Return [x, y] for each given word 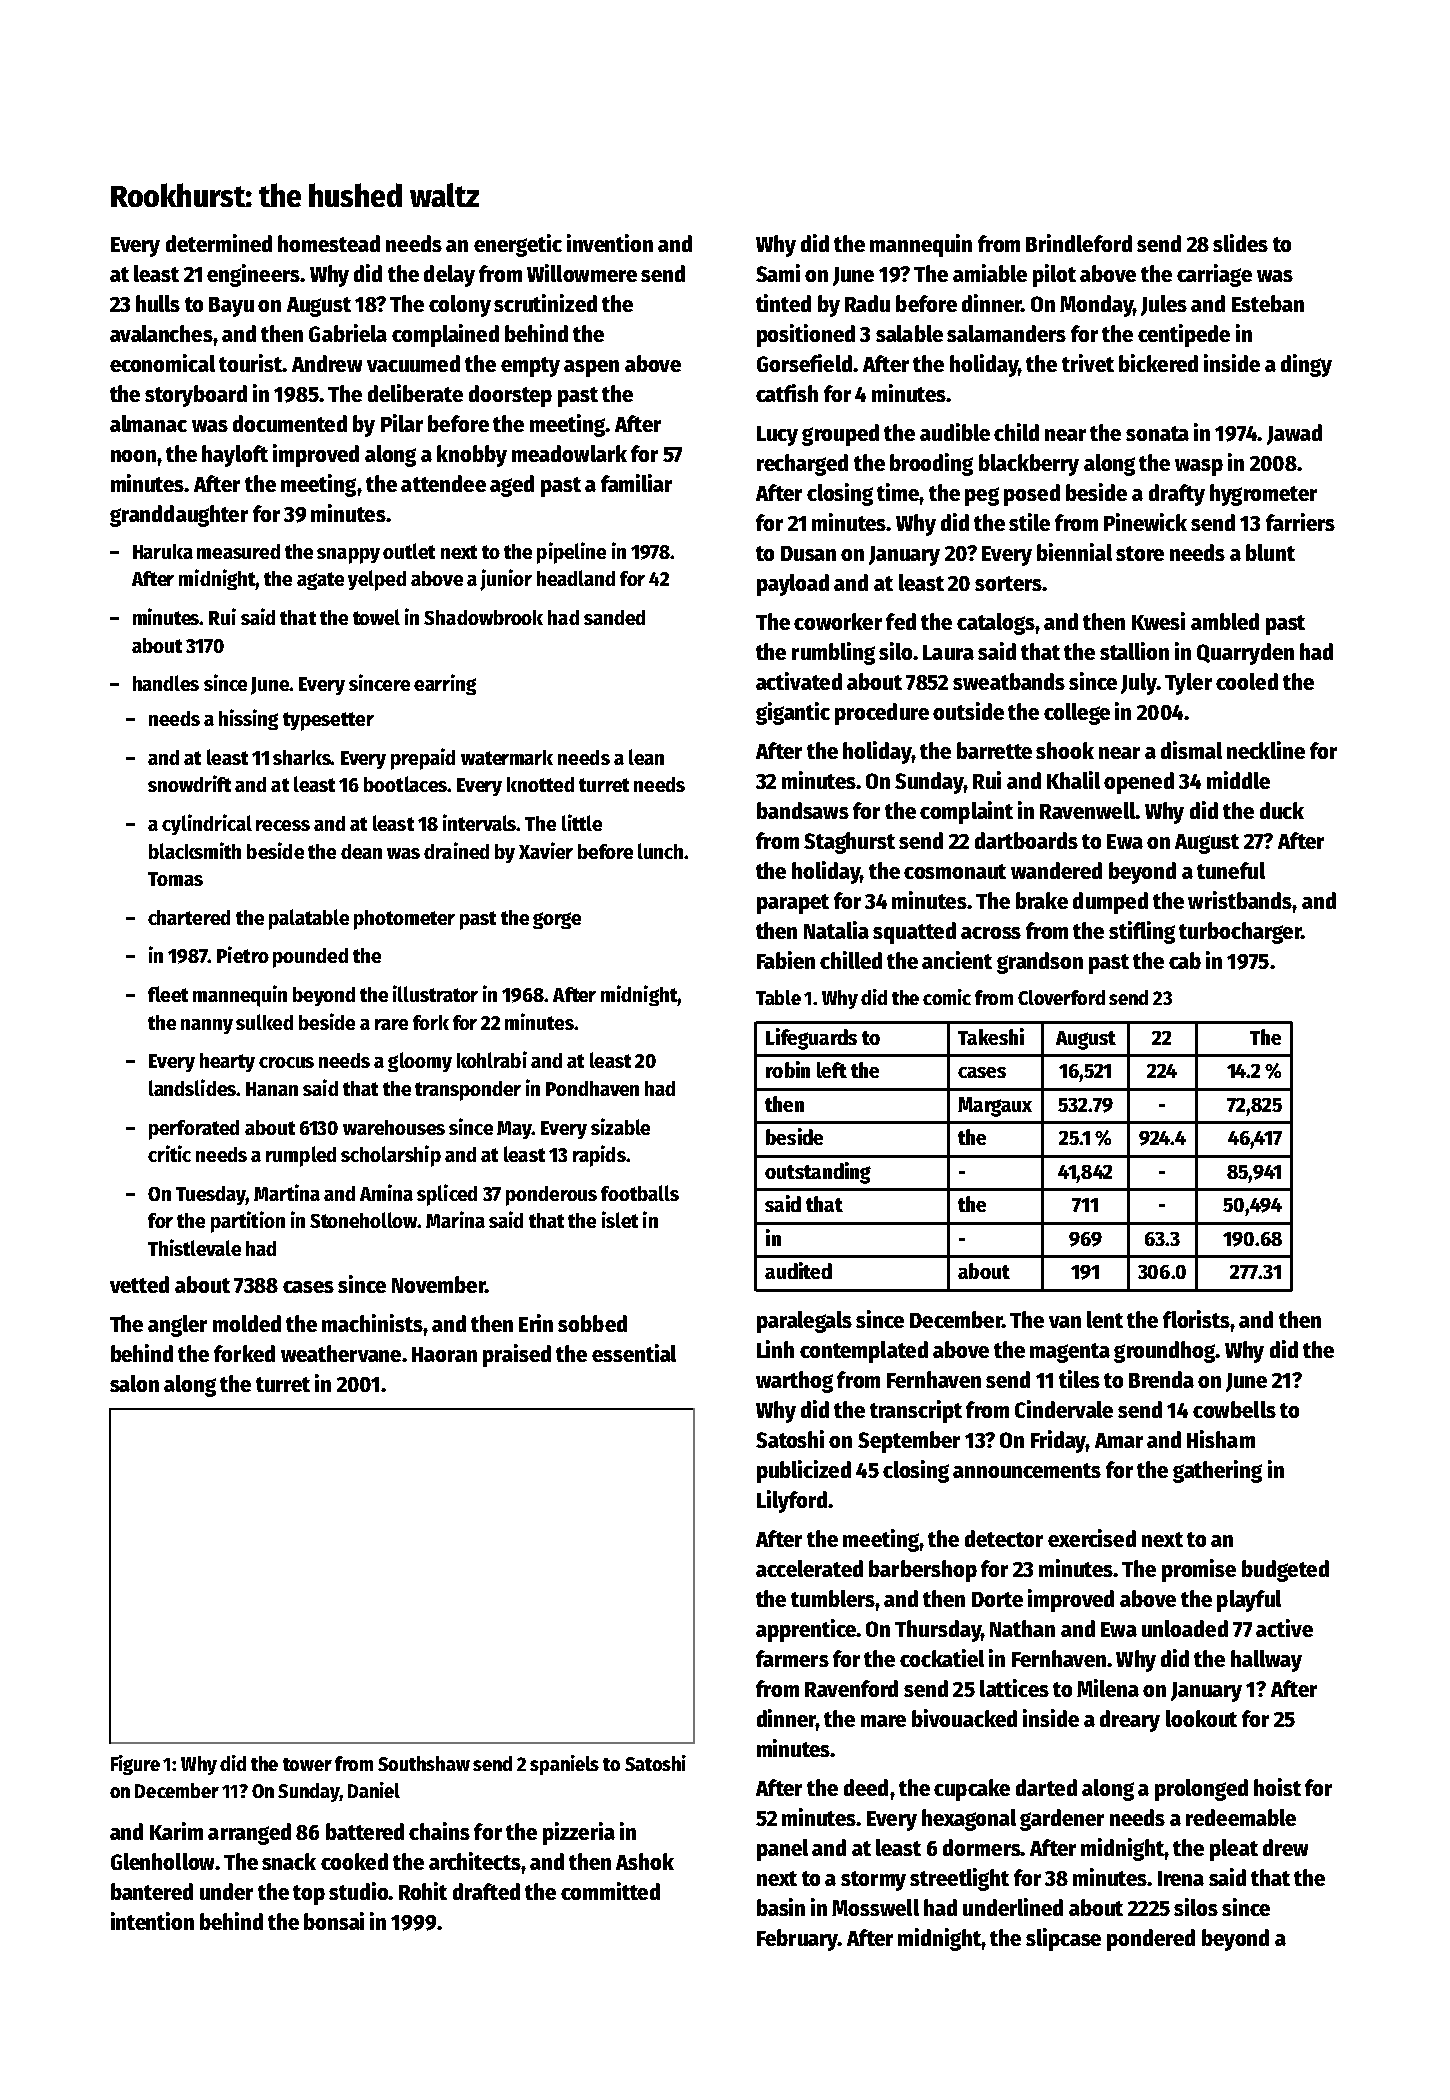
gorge [557, 920]
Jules [1164, 305]
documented [290, 423]
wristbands [1240, 900]
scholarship [391, 1156]
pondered [1151, 1940]
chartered [189, 917]
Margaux [995, 1107]
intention [152, 1921]
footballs [640, 1193]
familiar [636, 483]
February [797, 1940]
